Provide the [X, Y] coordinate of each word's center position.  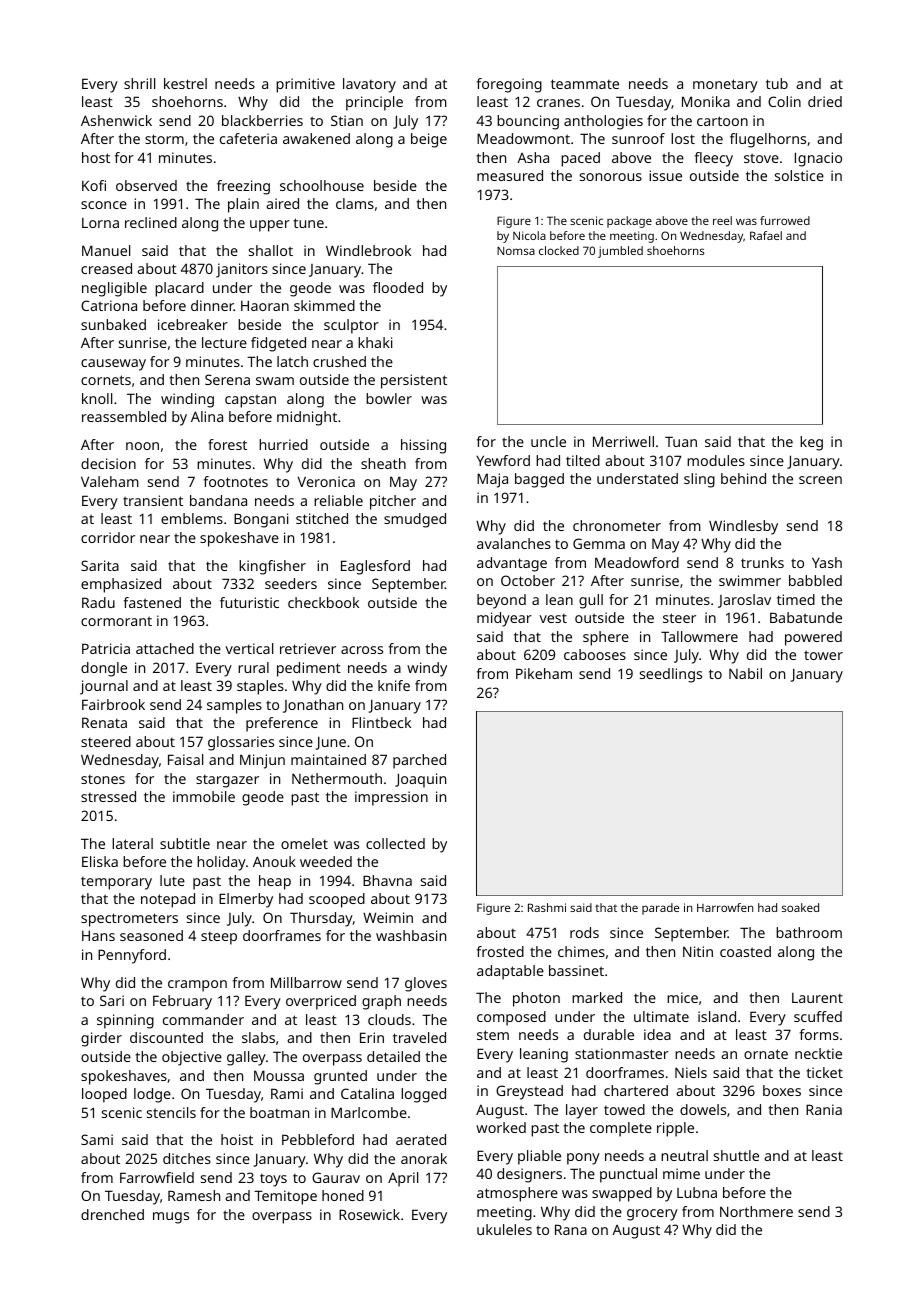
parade [660, 909]
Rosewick [369, 1214]
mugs [171, 1218]
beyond [501, 601]
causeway [113, 365]
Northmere [756, 1211]
